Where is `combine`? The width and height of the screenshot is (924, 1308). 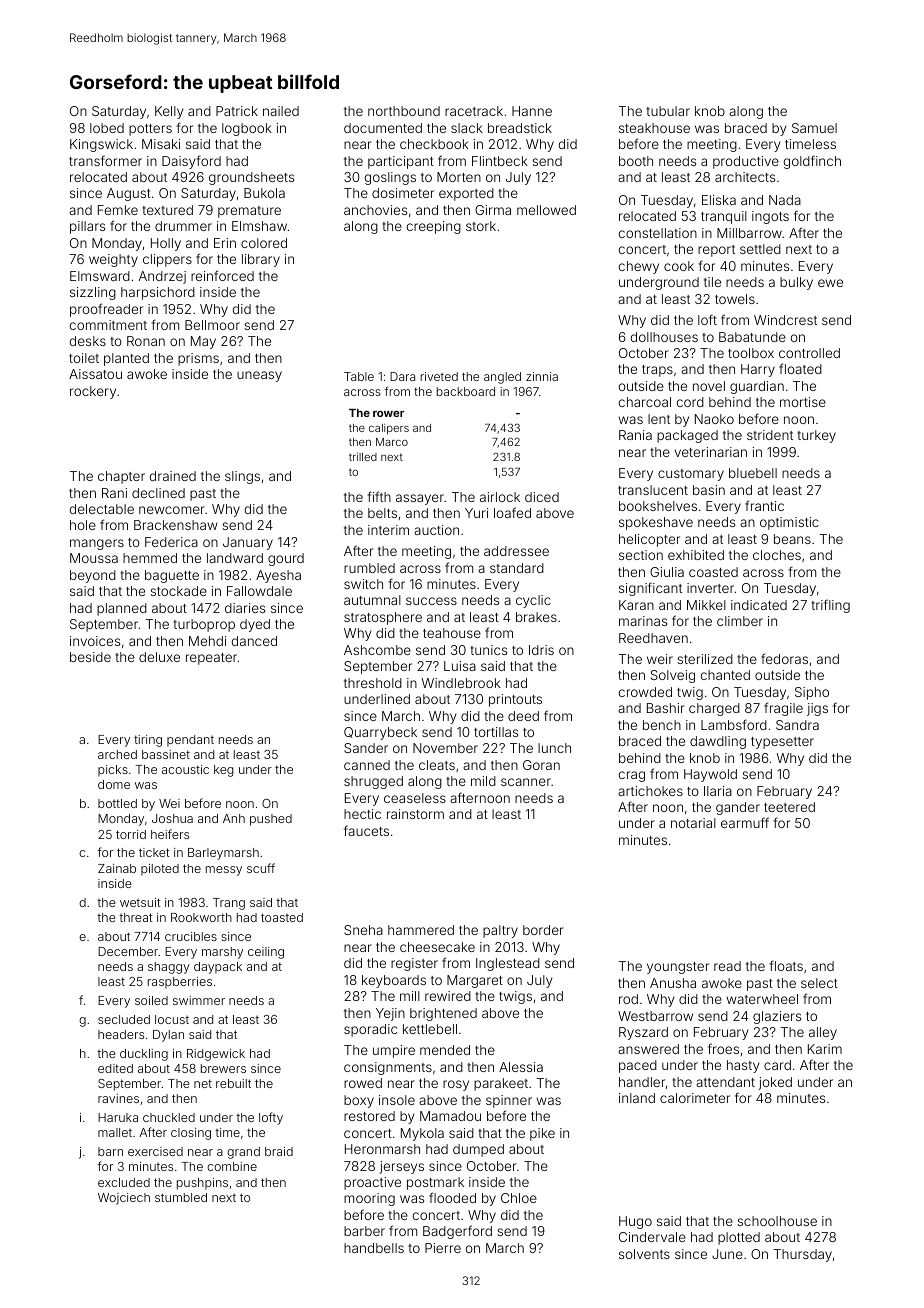
combine is located at coordinates (232, 1166).
